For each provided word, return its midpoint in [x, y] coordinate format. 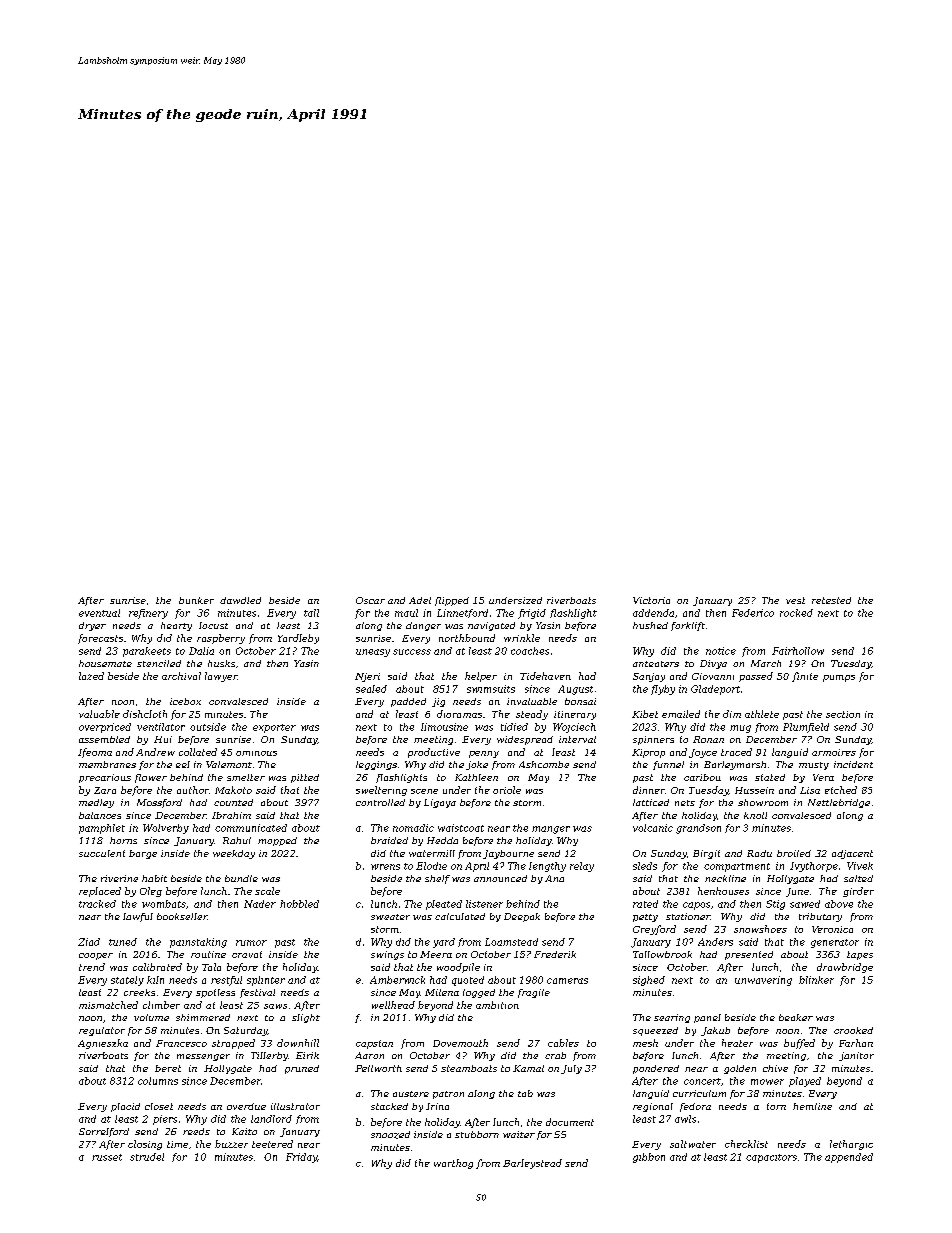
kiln [155, 980]
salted [858, 878]
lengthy [547, 867]
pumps [839, 678]
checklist [746, 1144]
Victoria [651, 600]
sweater [390, 917]
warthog [453, 1164]
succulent [102, 853]
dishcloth [145, 714]
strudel [147, 1157]
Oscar [370, 600]
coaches [530, 651]
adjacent [852, 854]
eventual [99, 613]
